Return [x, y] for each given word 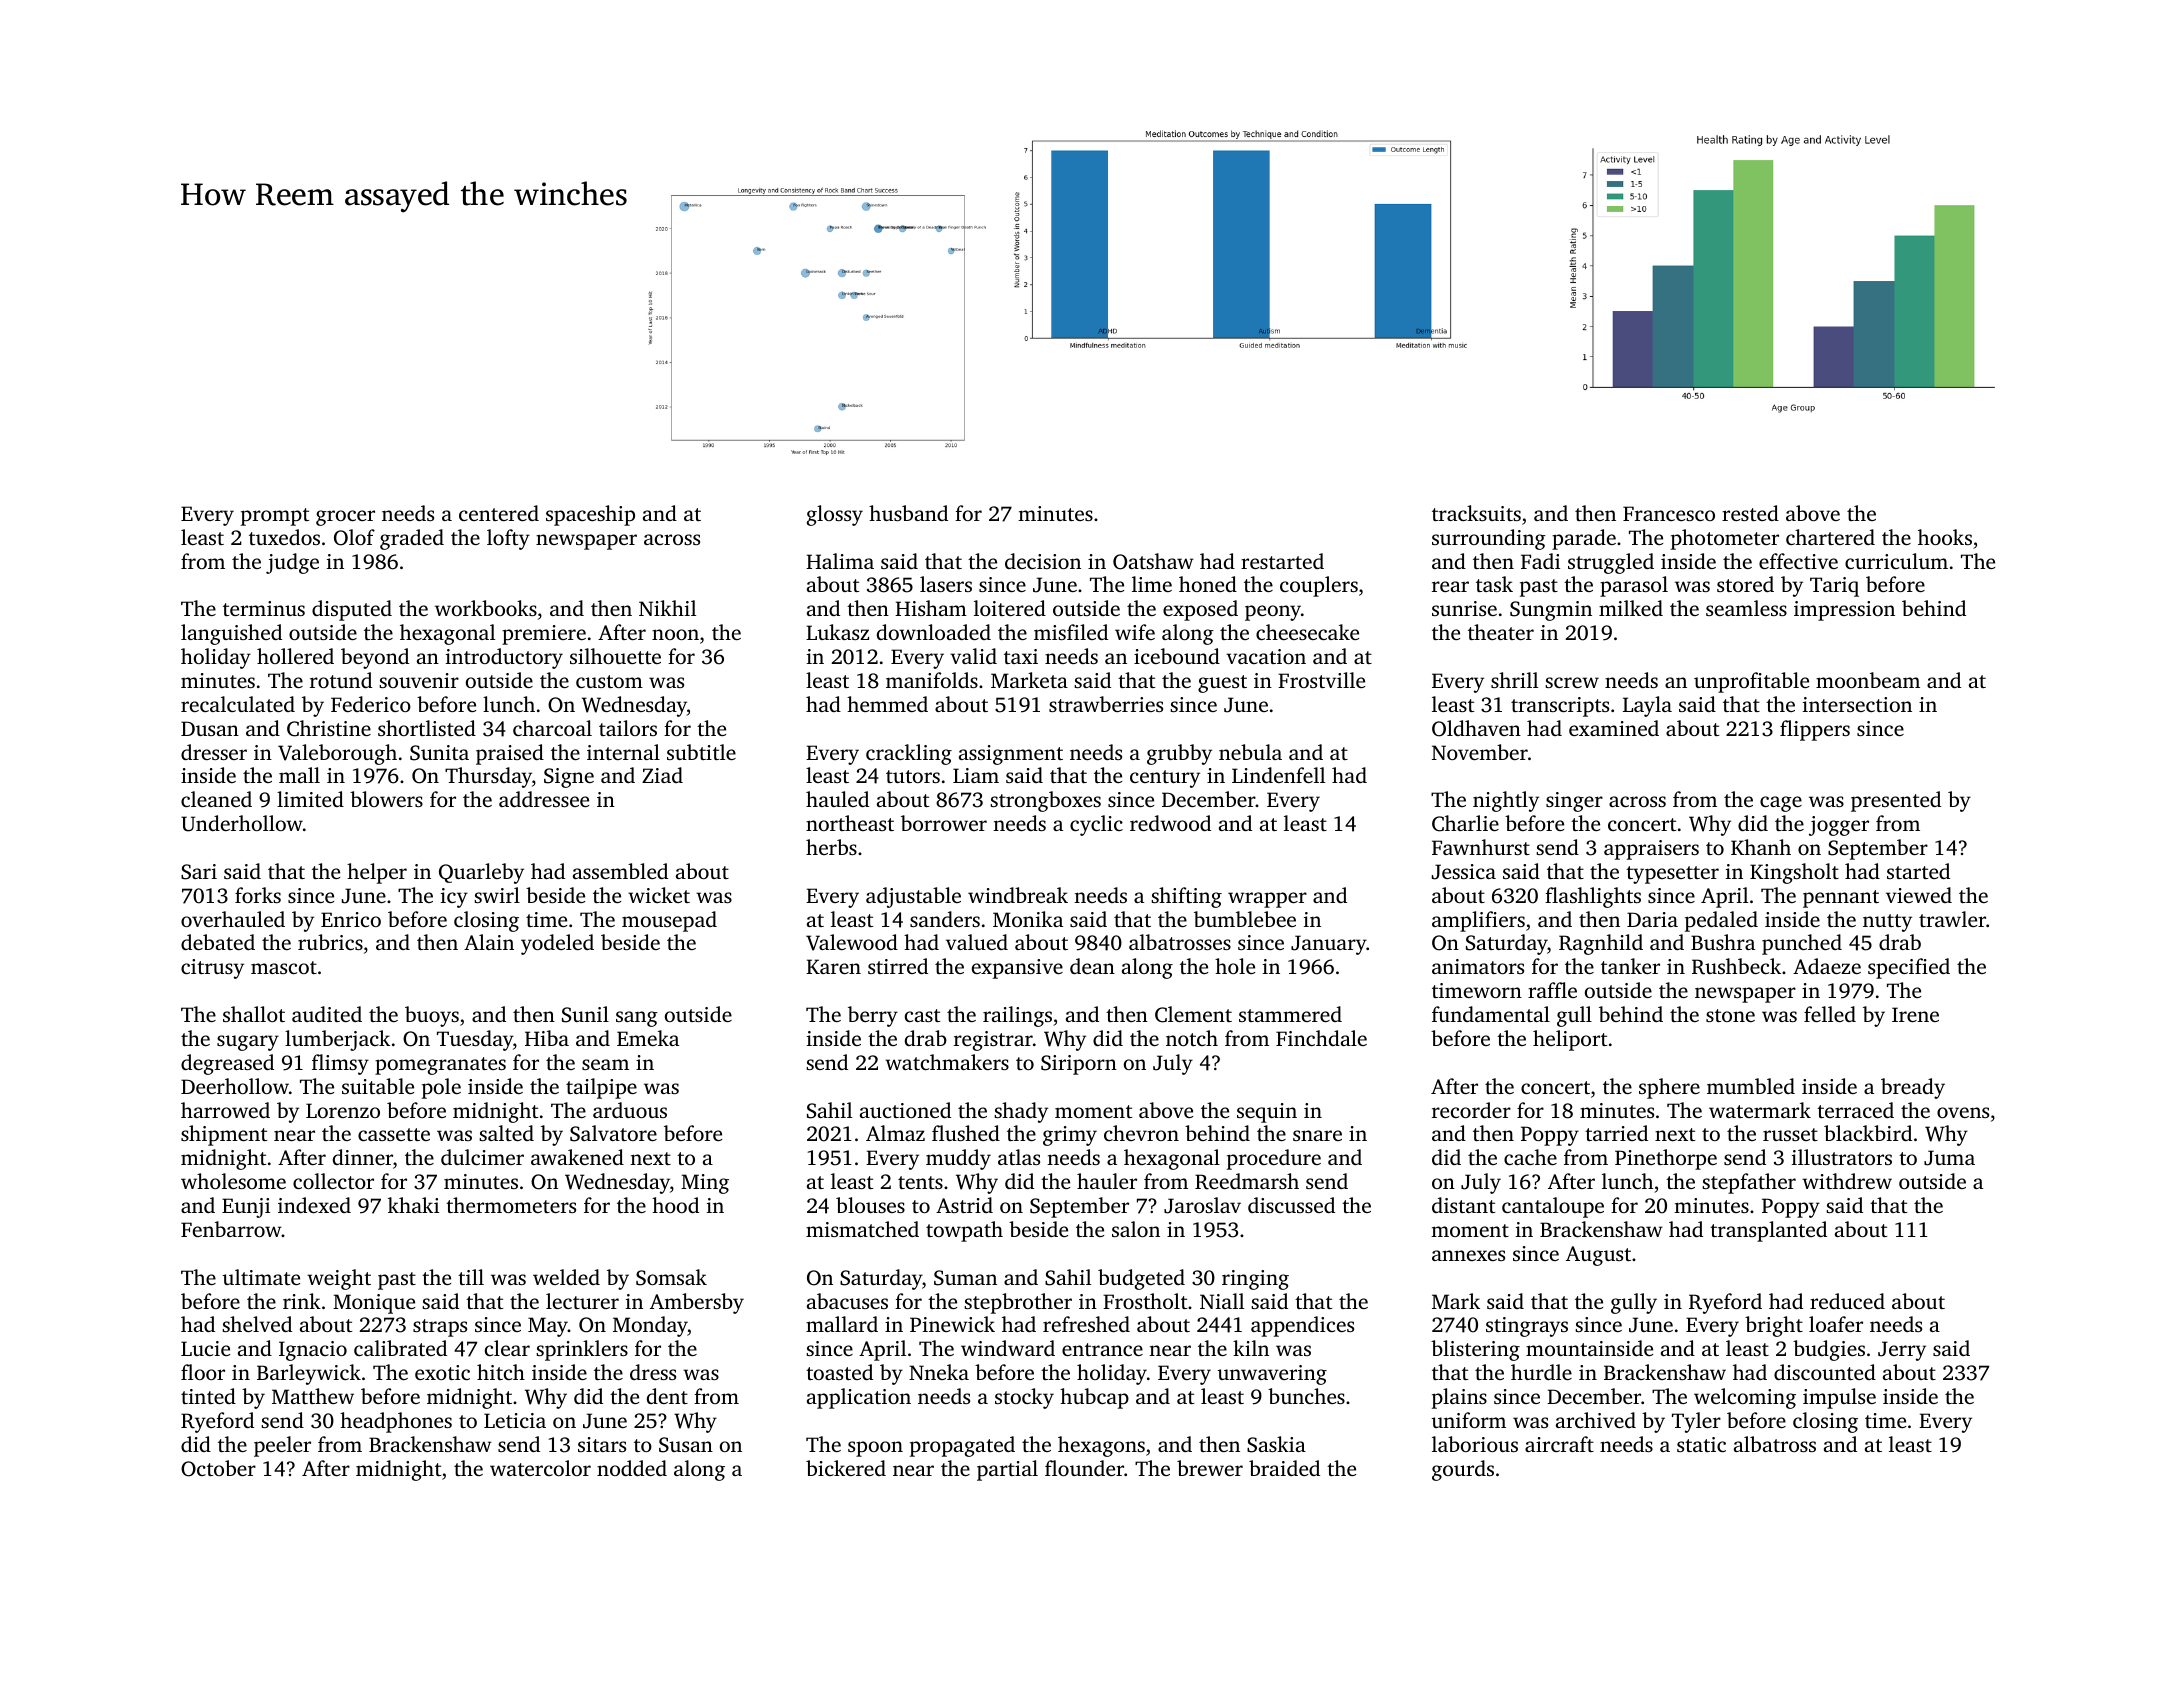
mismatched [862, 1229]
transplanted [1768, 1231]
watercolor [540, 1468]
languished [231, 634]
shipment [224, 1135]
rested [1750, 513]
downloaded [934, 632]
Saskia [1276, 1444]
